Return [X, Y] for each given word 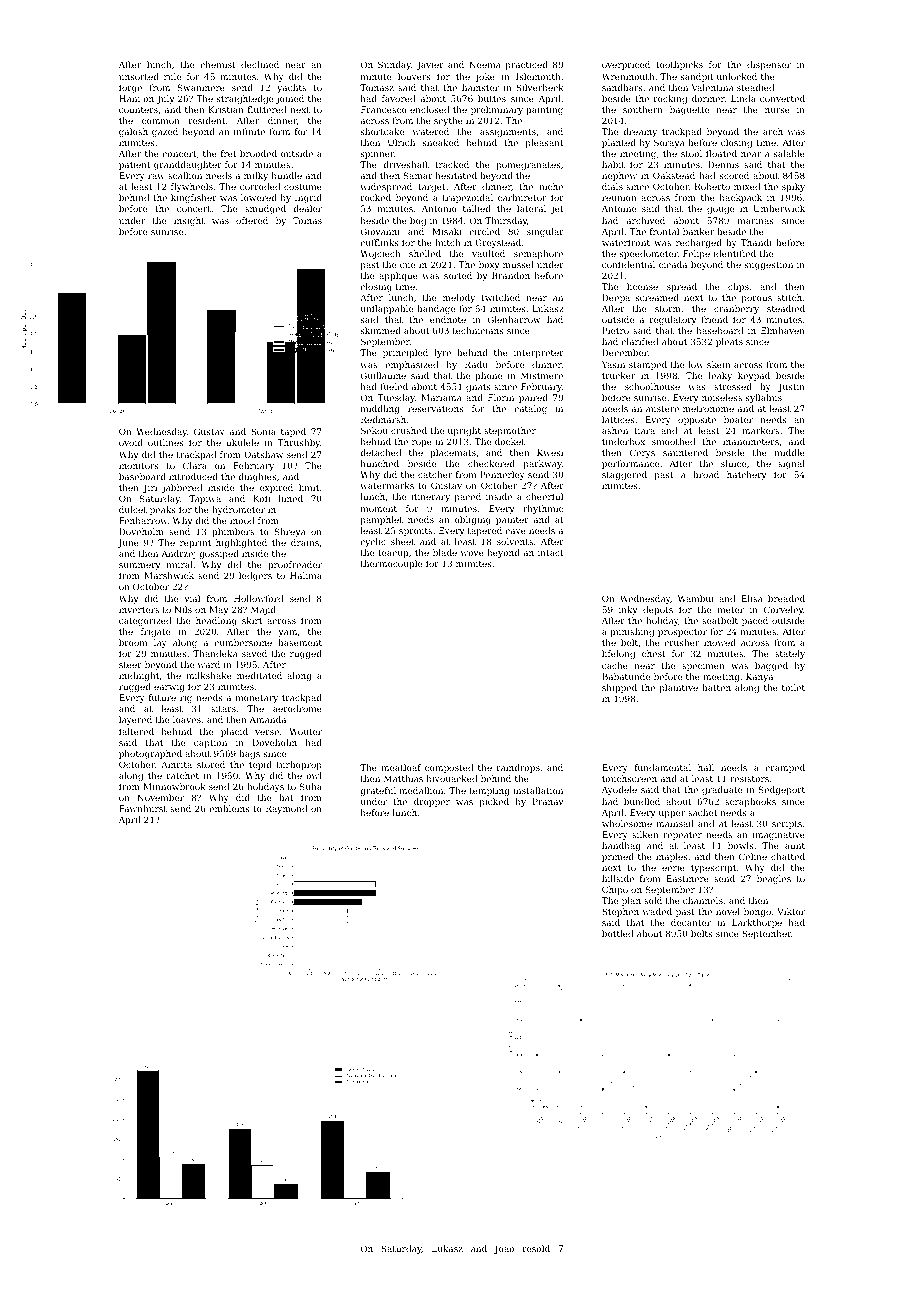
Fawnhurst [143, 808]
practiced [527, 65]
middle [790, 452]
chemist [218, 64]
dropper [432, 802]
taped [293, 432]
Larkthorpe [757, 923]
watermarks [387, 485]
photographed [150, 754]
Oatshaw [263, 454]
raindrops [518, 768]
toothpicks [679, 65]
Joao [504, 1249]
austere [662, 409]
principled [405, 353]
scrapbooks [750, 802]
